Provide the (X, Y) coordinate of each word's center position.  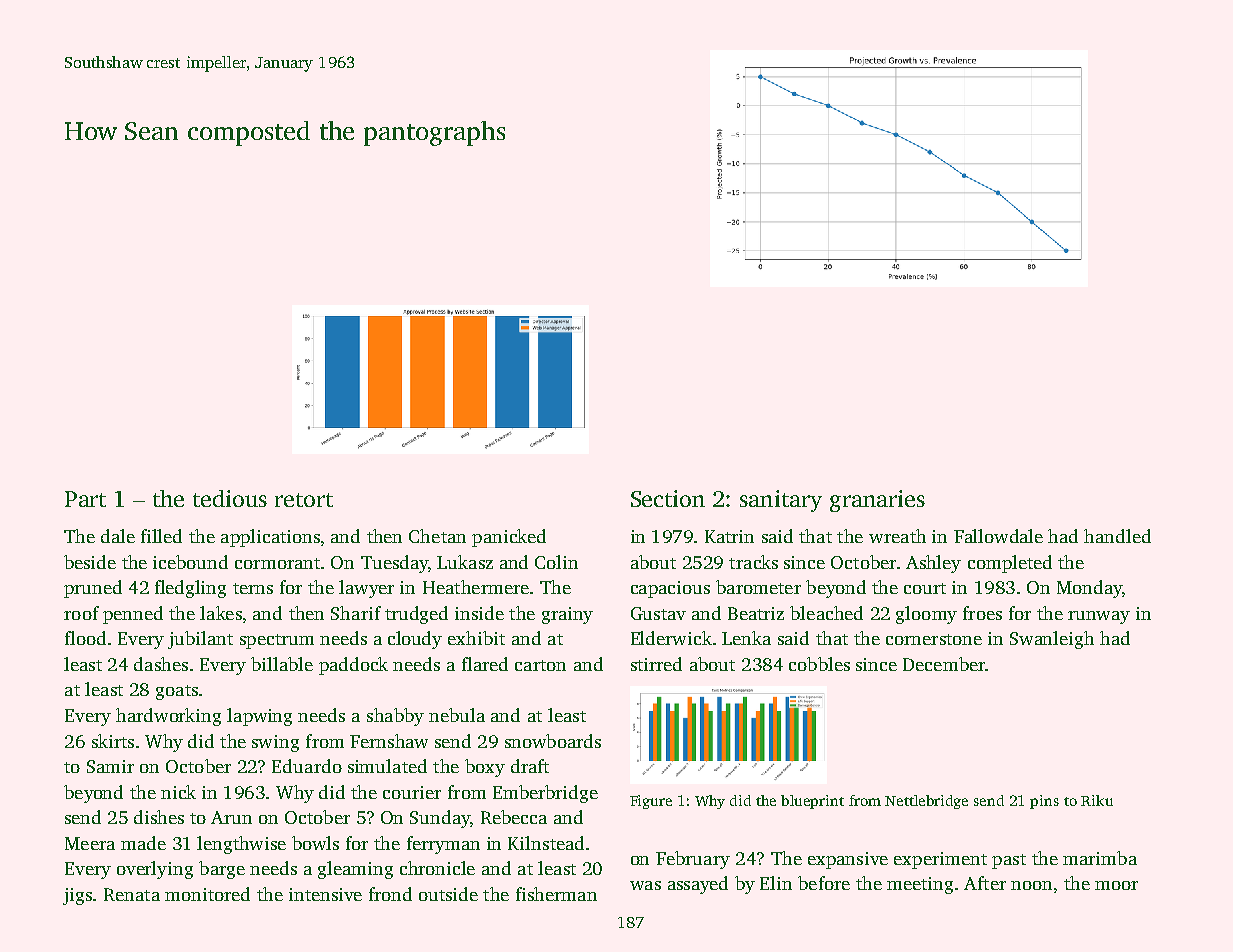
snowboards (553, 741)
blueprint (812, 802)
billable (282, 664)
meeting (920, 885)
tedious (230, 498)
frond (390, 894)
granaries (877, 501)
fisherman (556, 894)
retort (304, 500)
